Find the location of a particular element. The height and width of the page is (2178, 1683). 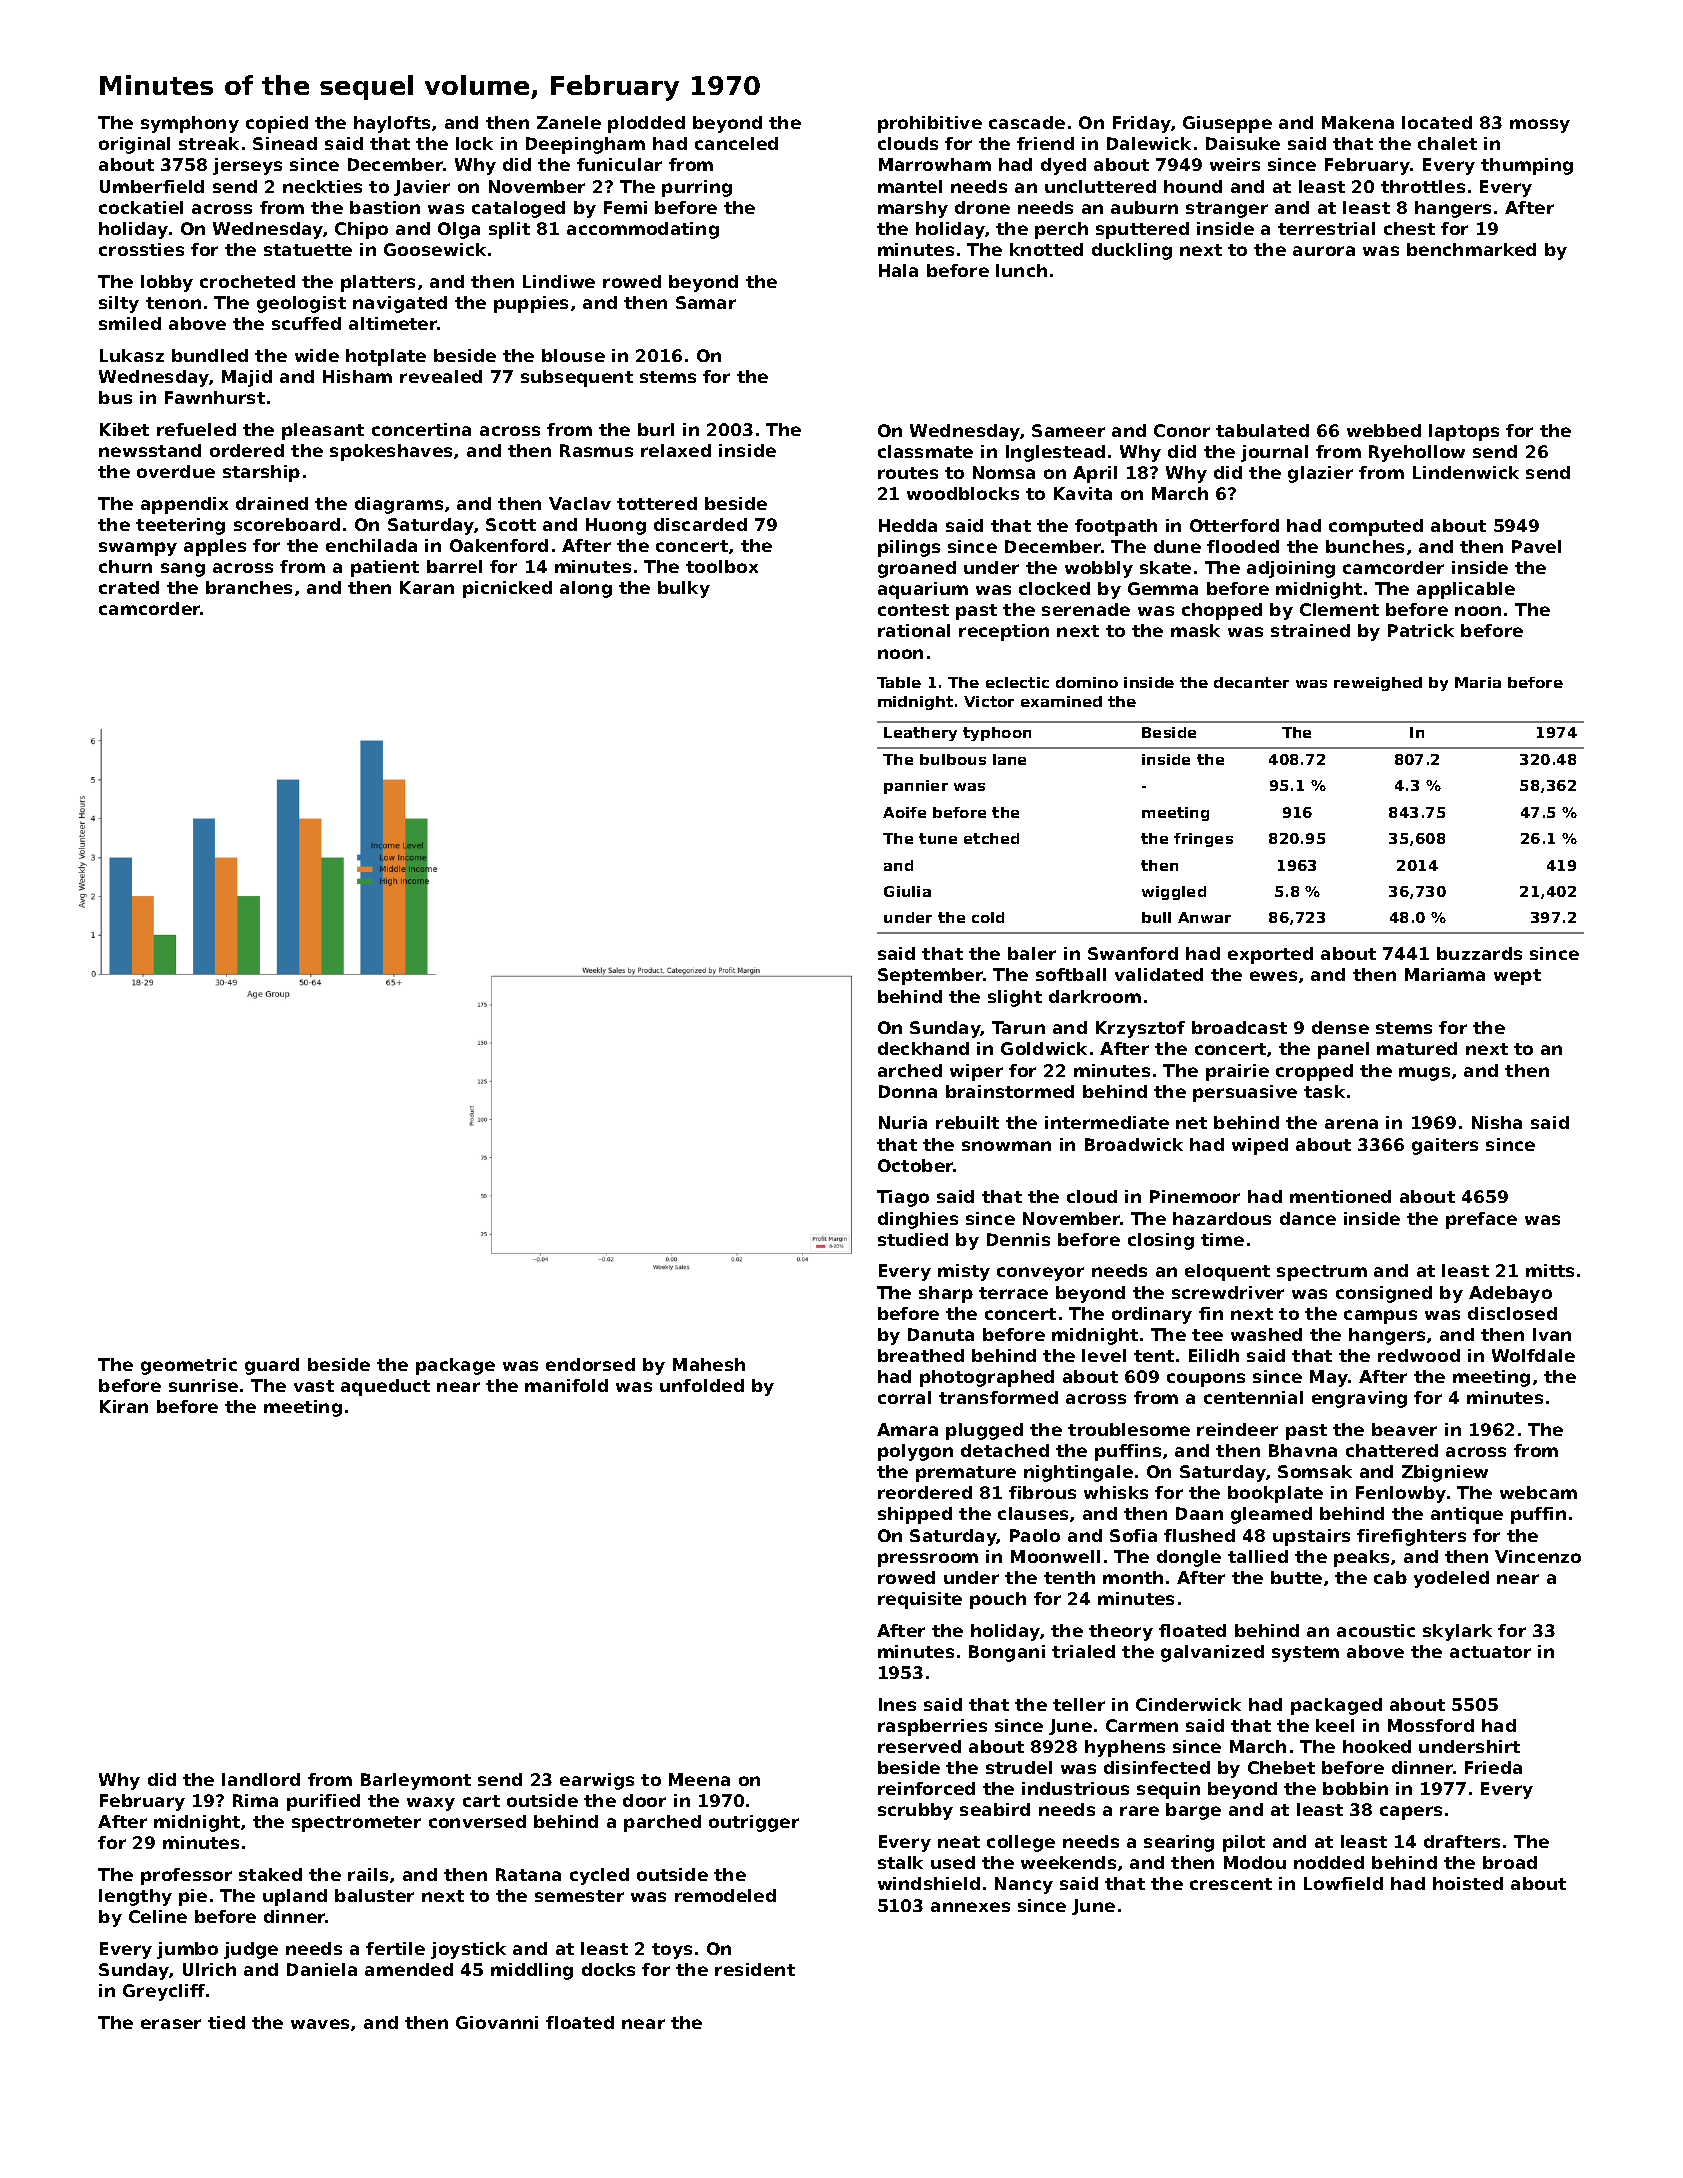

symphony is located at coordinates (190, 124).
